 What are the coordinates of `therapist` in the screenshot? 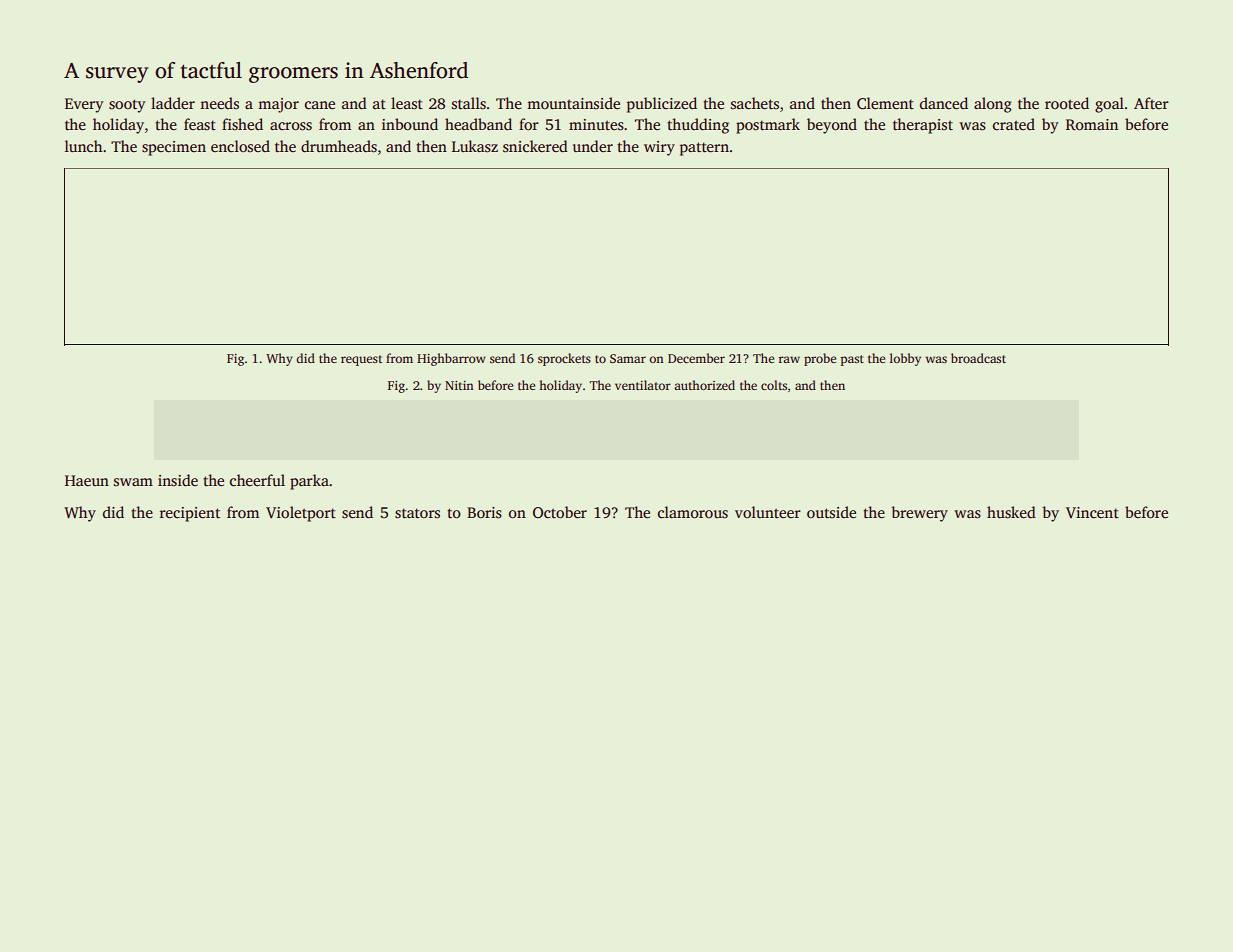 It's located at (923, 126).
